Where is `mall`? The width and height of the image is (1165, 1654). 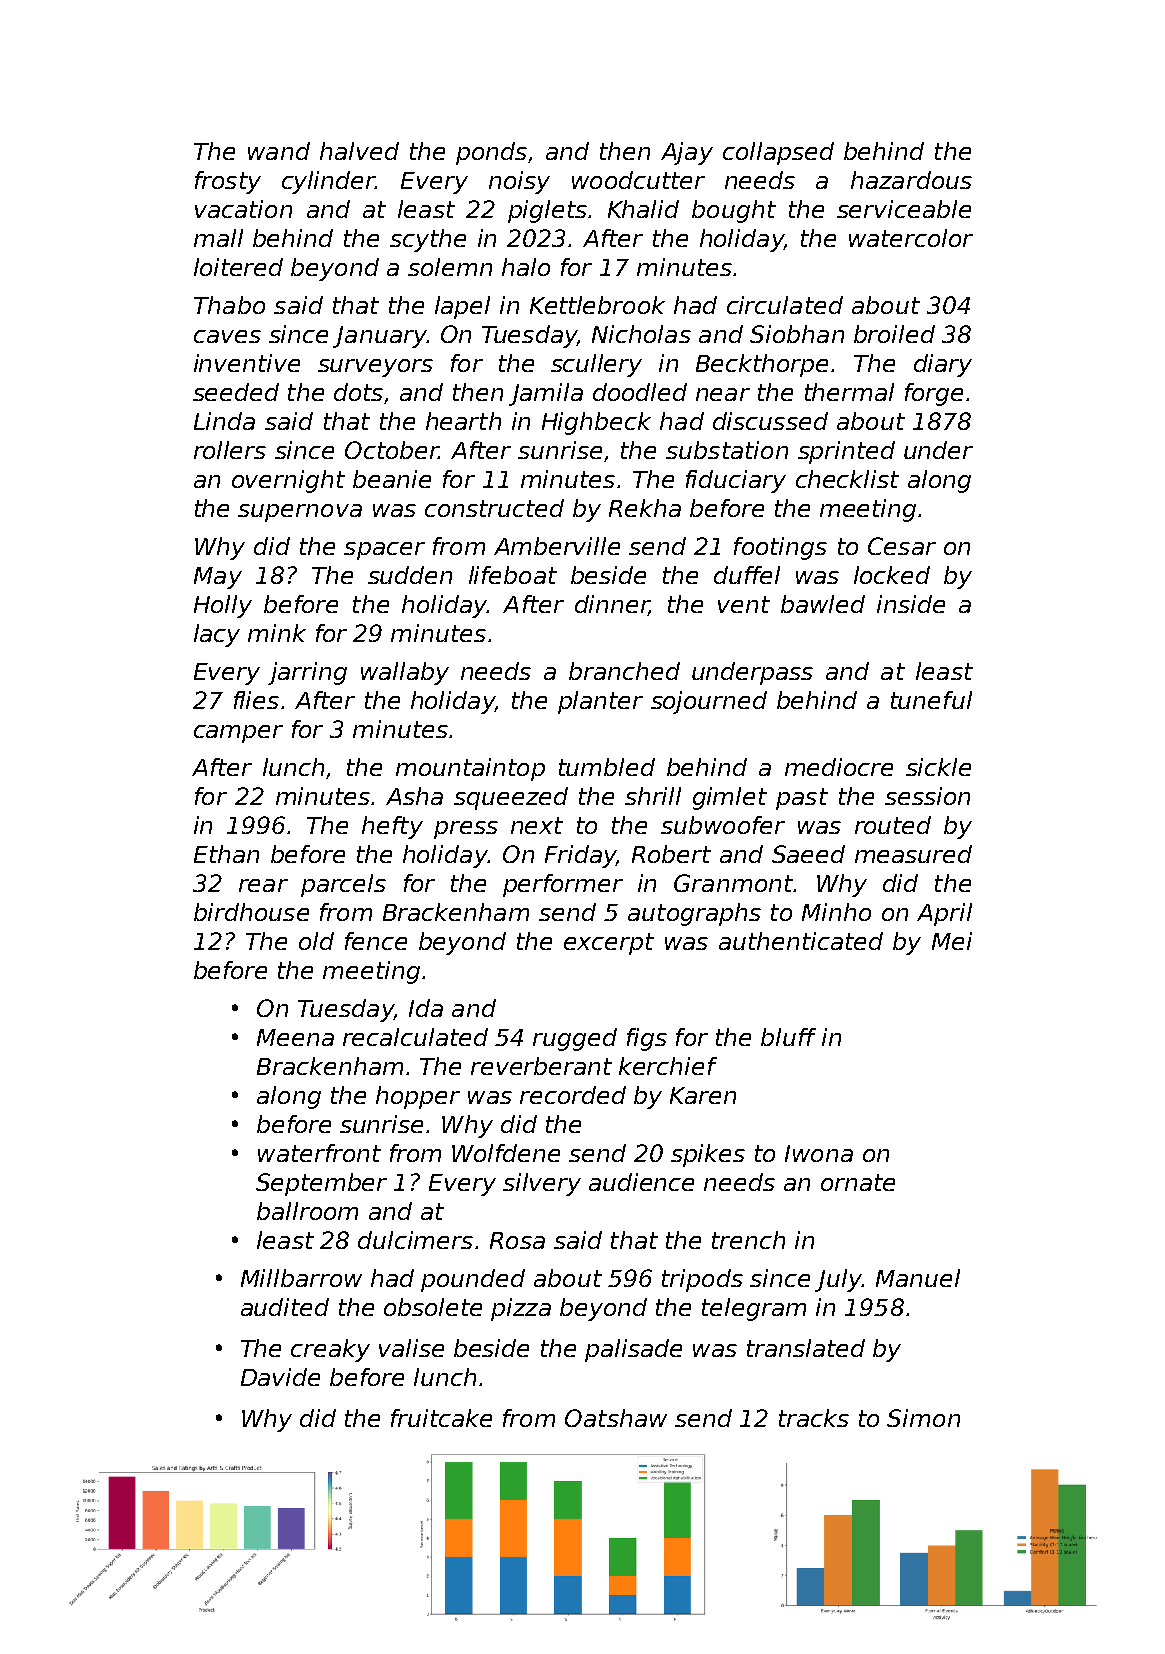
mall is located at coordinates (218, 238).
